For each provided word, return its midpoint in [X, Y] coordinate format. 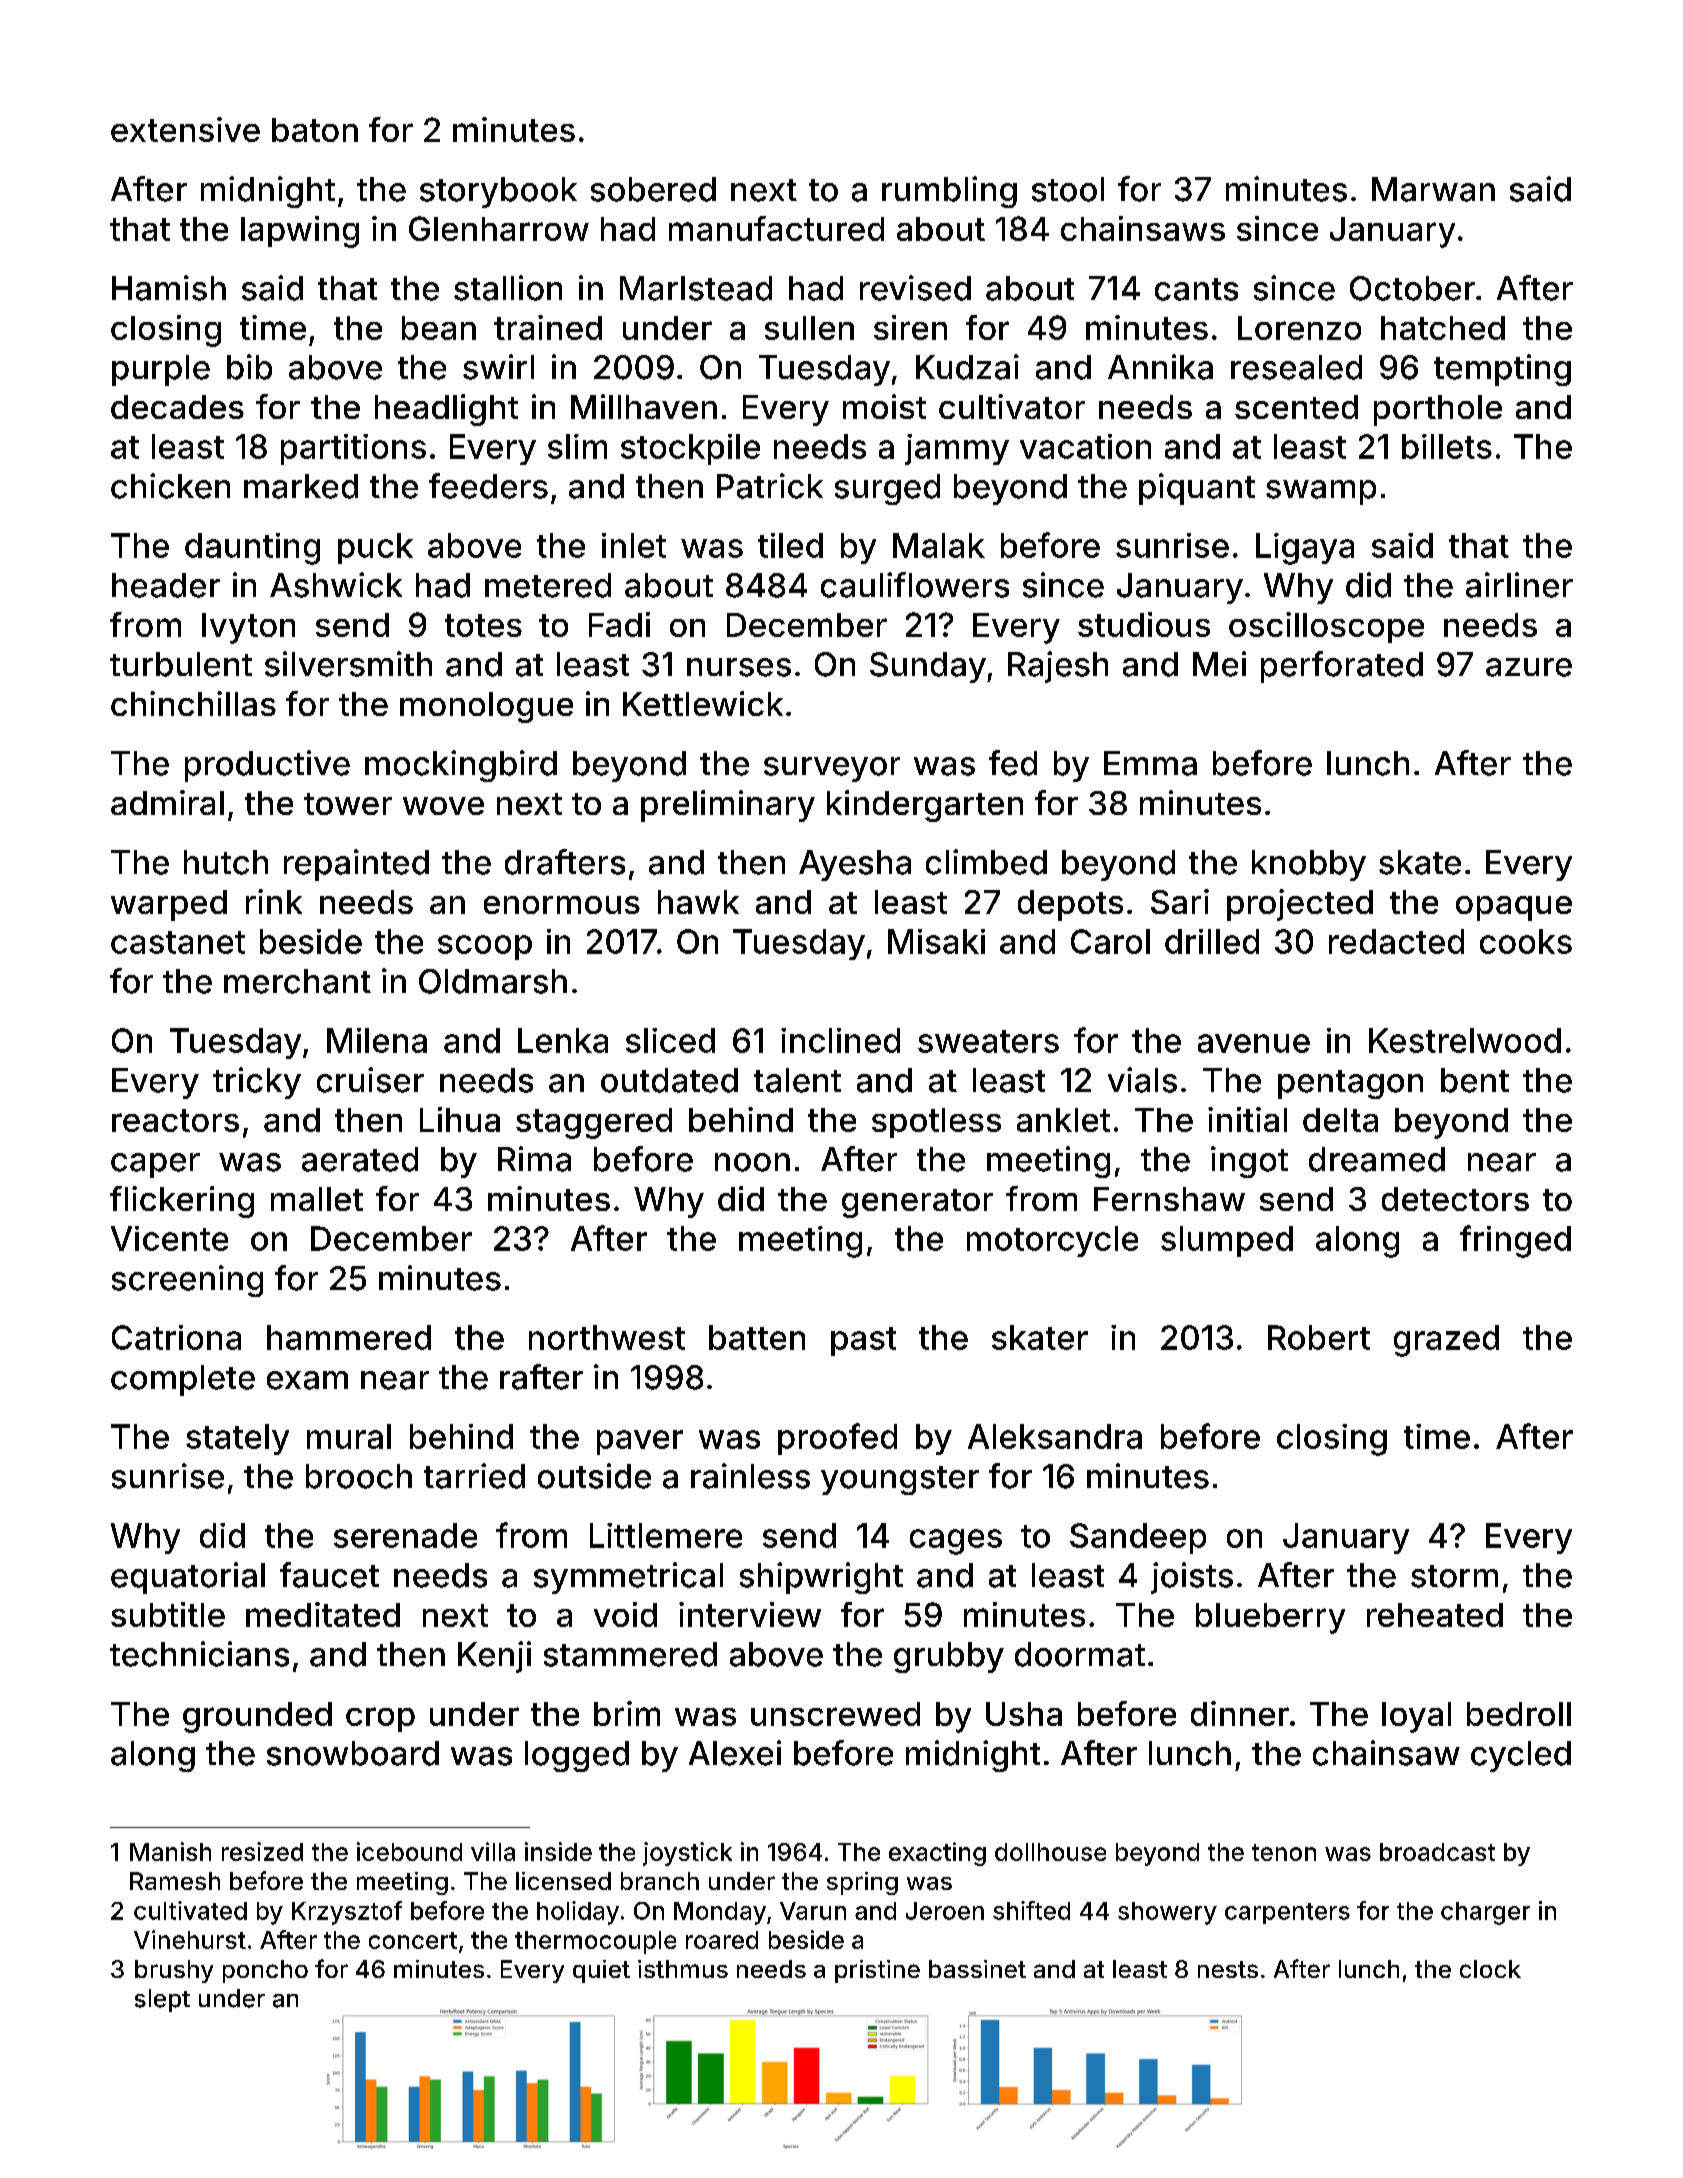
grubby [949, 1657]
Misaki [936, 941]
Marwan [1433, 189]
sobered [653, 189]
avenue [1254, 1043]
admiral [167, 802]
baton [315, 130]
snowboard [353, 1753]
